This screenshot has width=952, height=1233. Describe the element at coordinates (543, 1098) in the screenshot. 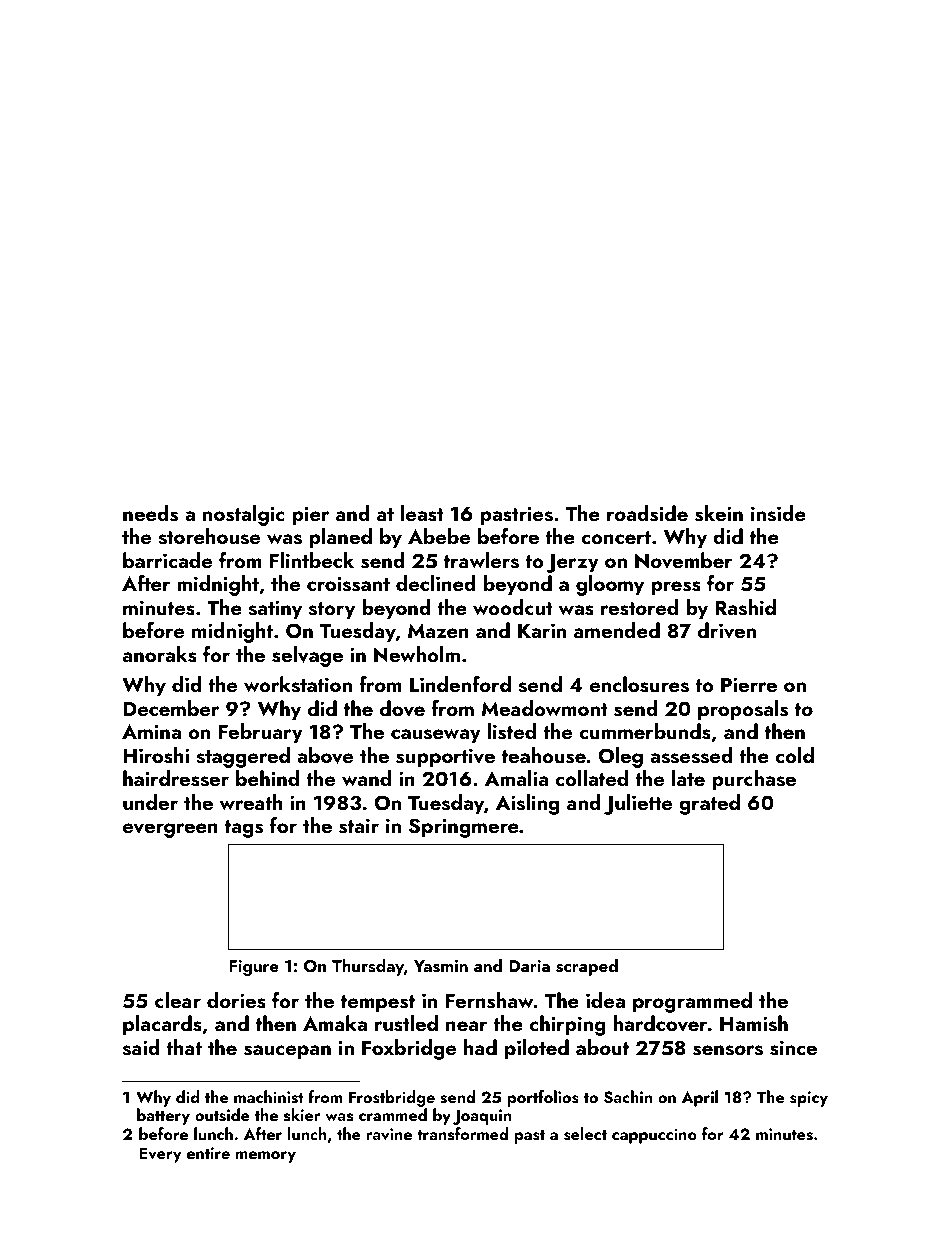

I see `portfolios` at that location.
